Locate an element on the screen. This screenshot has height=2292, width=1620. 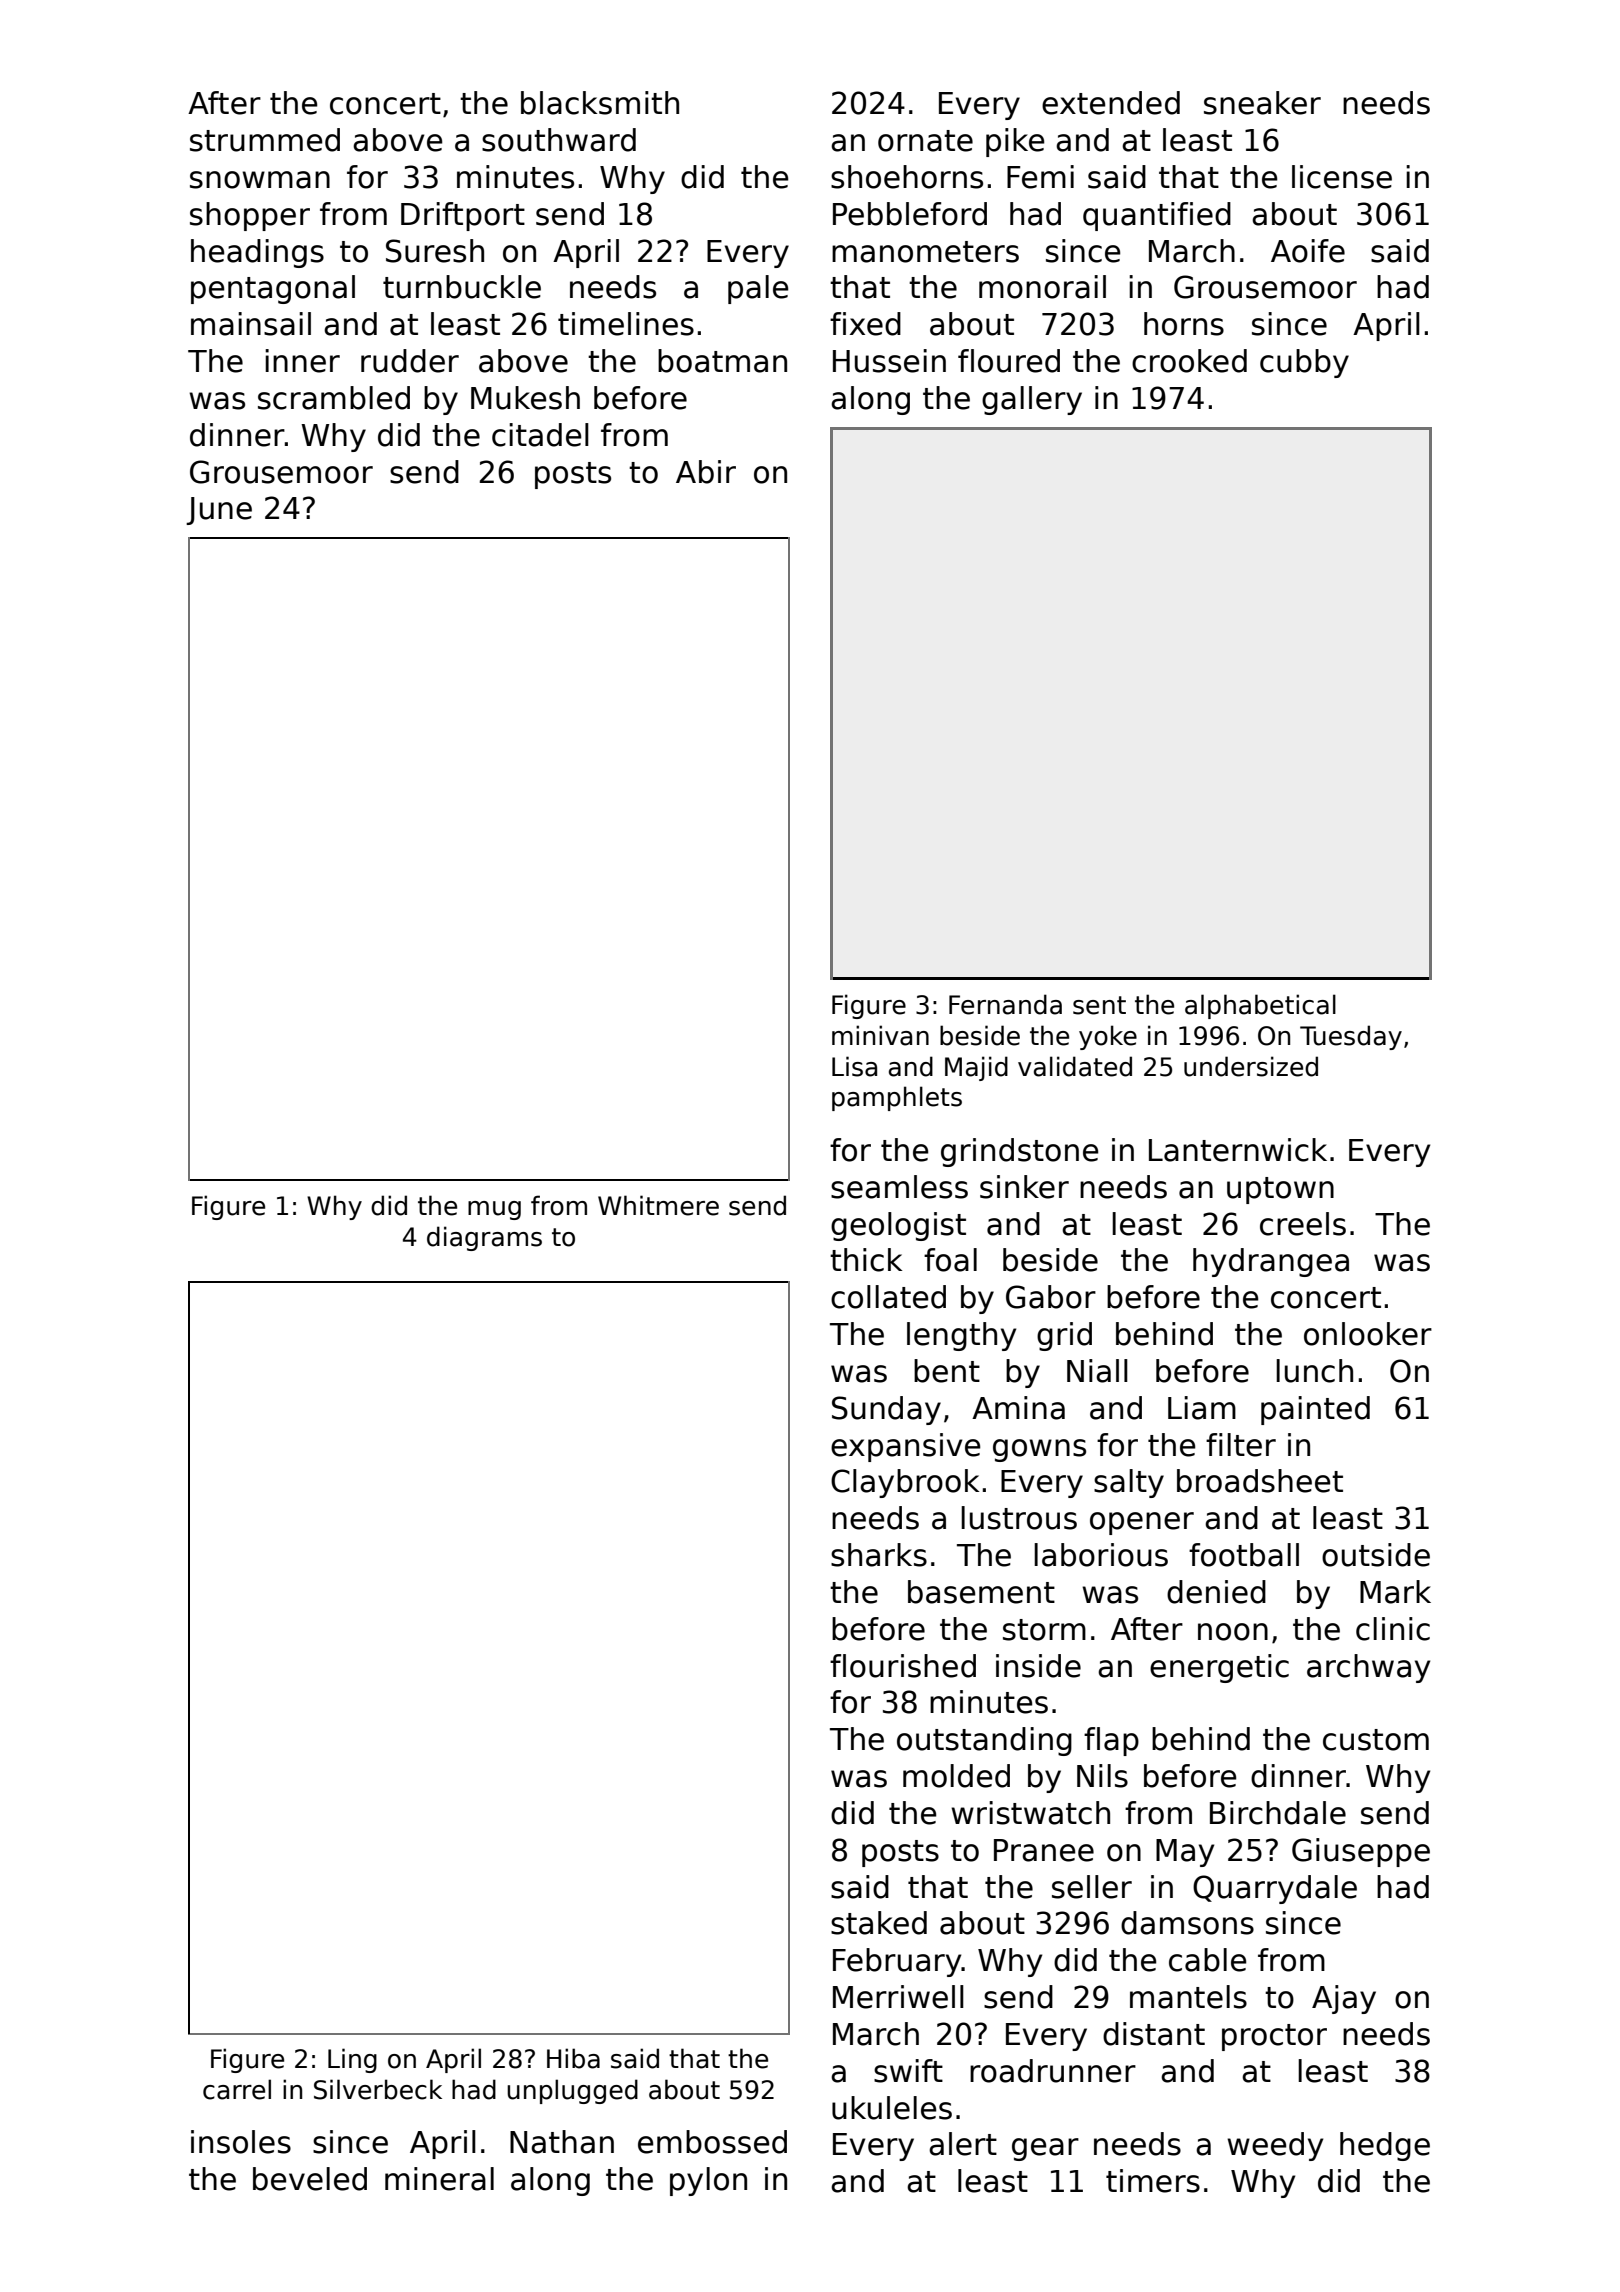
flourished is located at coordinates (903, 1666).
